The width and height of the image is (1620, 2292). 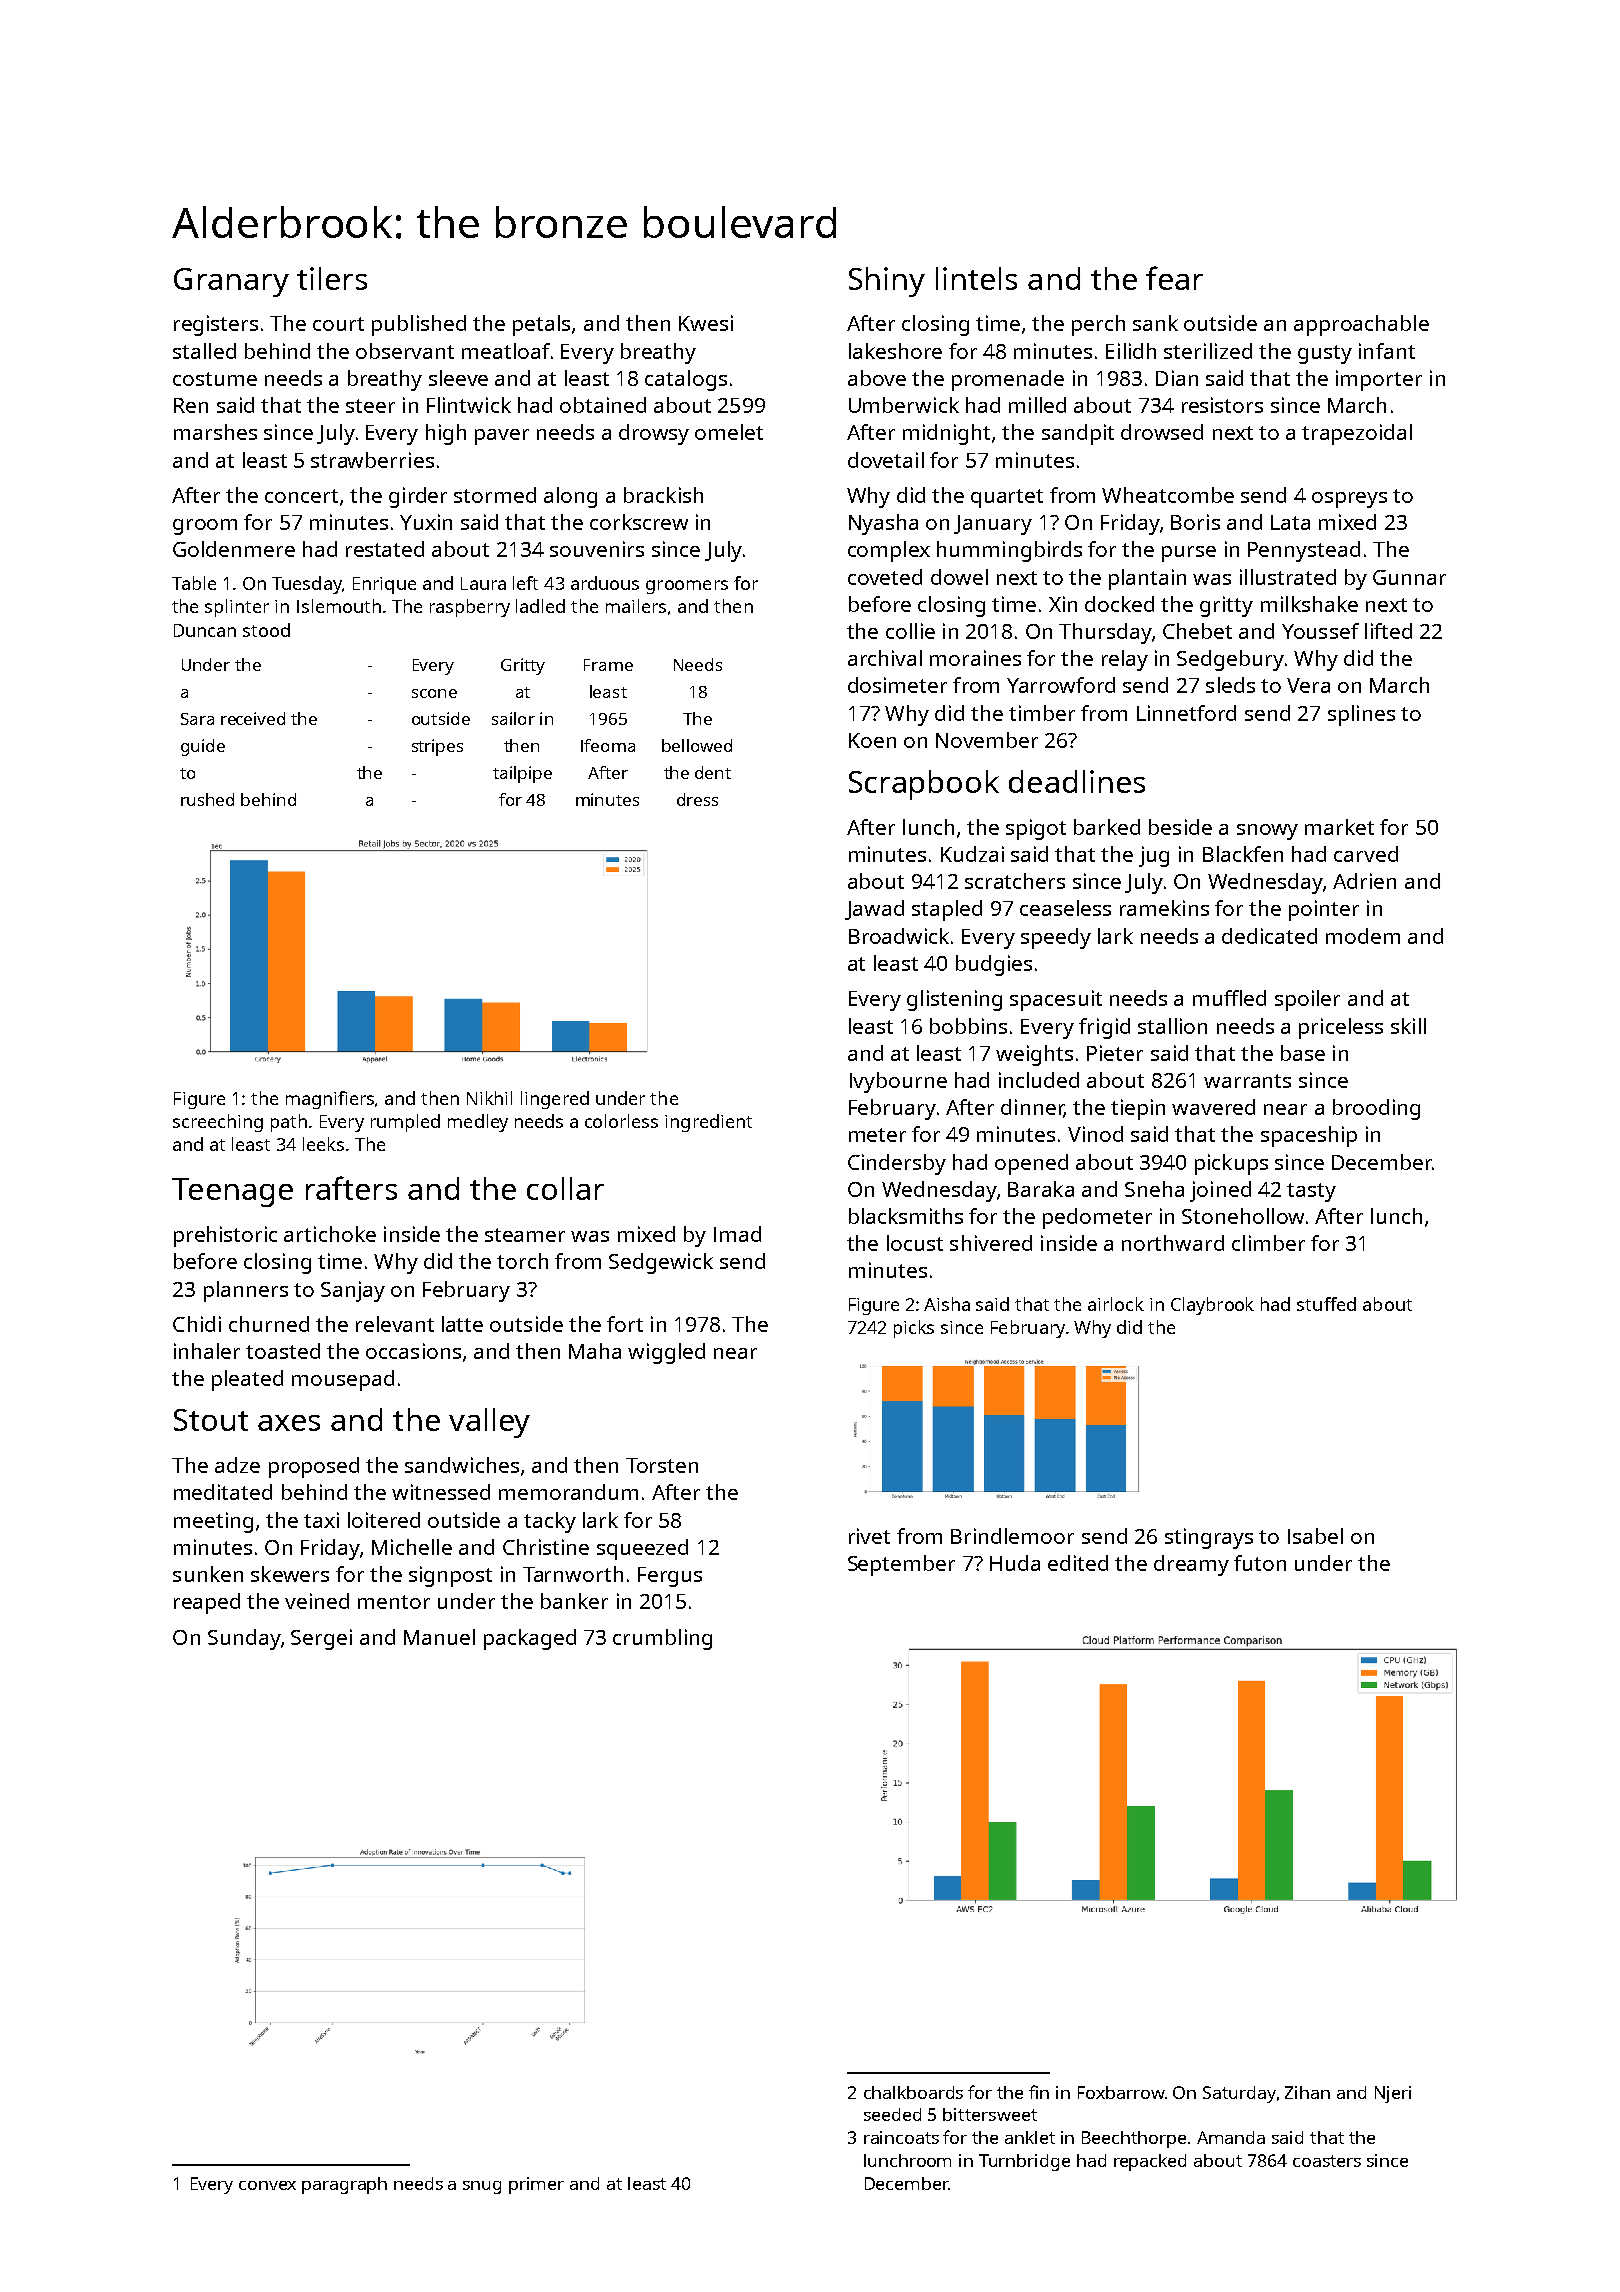 What do you see at coordinates (1231, 1164) in the image?
I see `pickups` at bounding box center [1231, 1164].
